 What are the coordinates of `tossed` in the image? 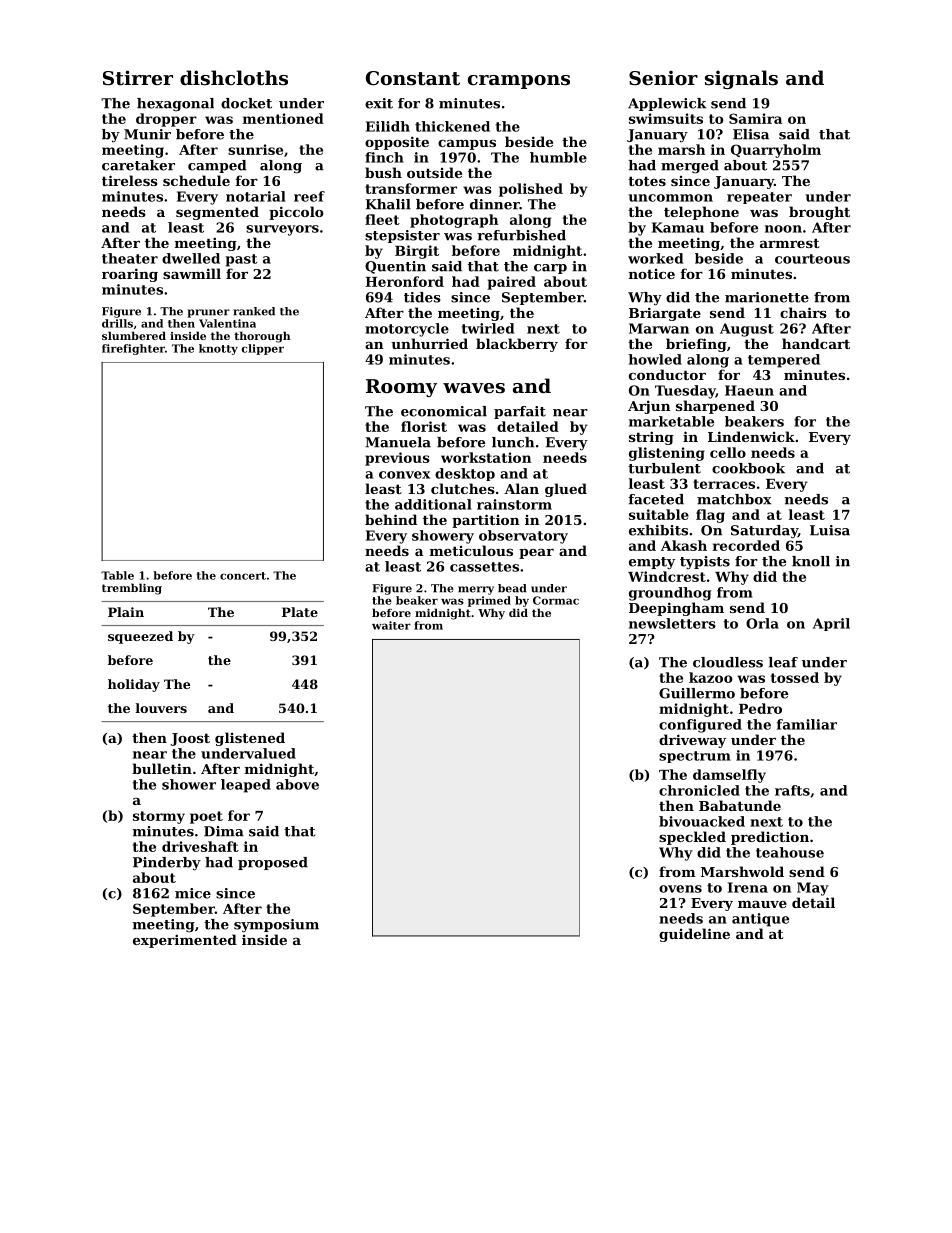 It's located at (795, 677).
